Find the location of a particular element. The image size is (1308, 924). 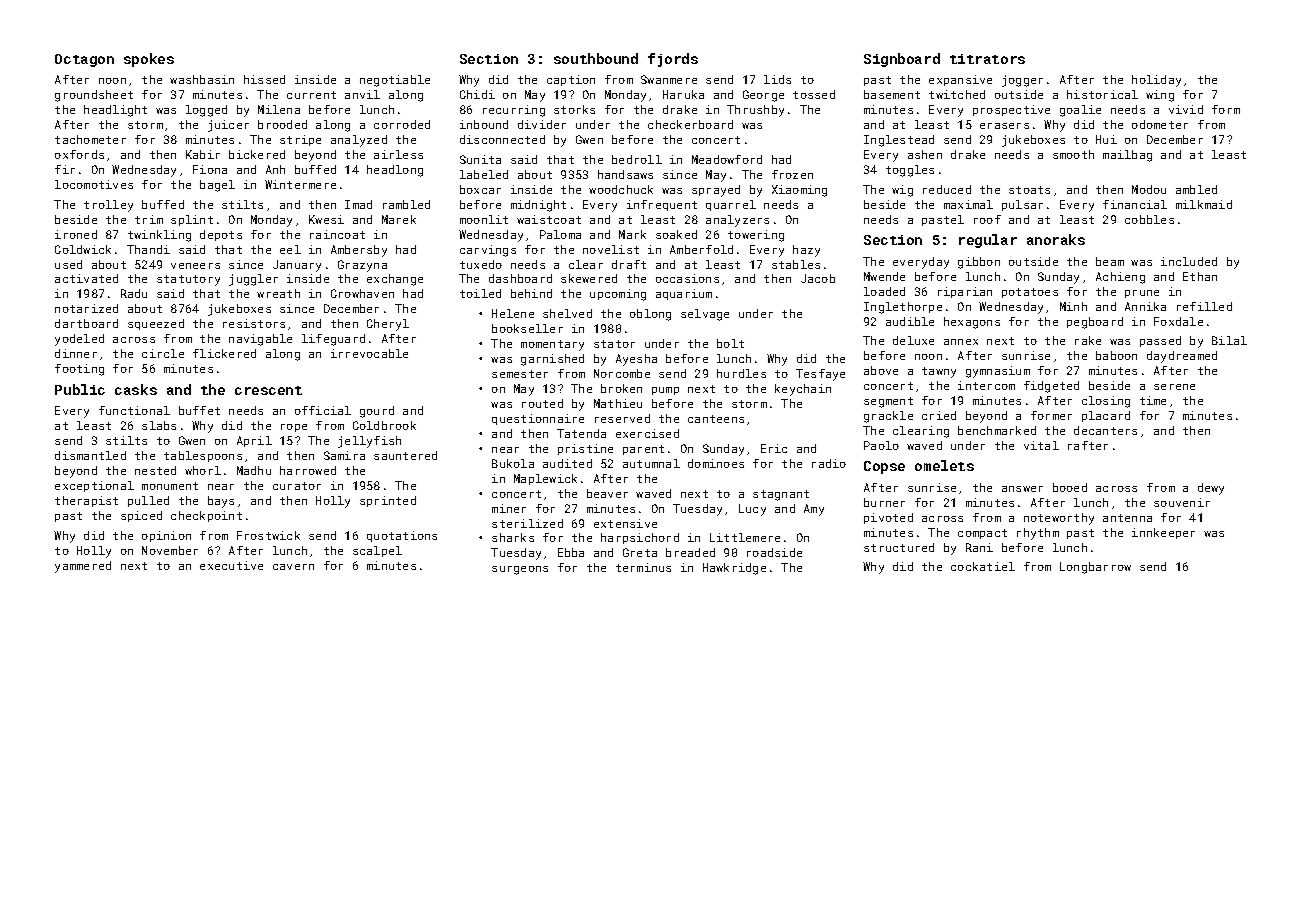

southbound is located at coordinates (596, 58).
